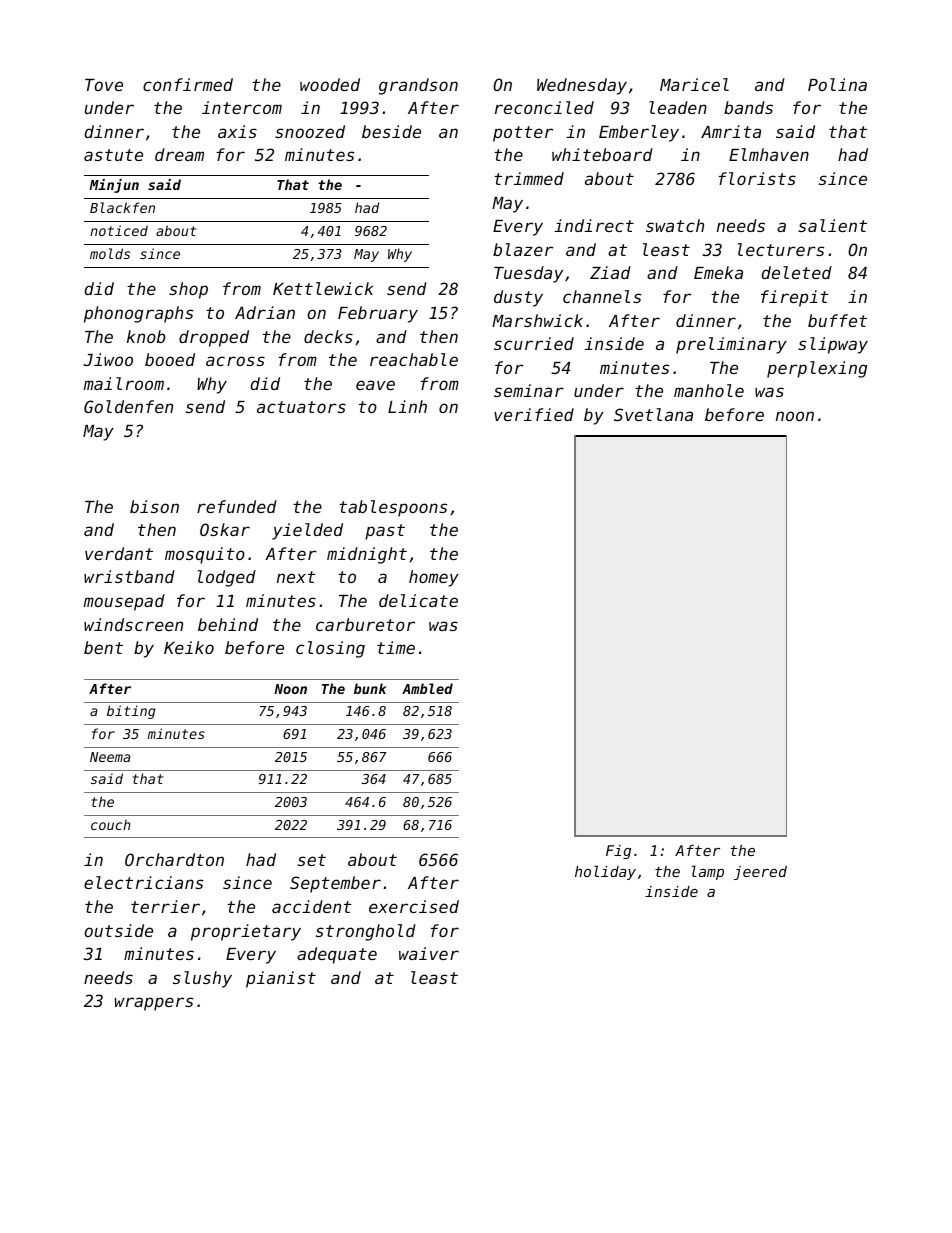  Describe the element at coordinates (528, 274) in the image. I see `Tuesday` at that location.
